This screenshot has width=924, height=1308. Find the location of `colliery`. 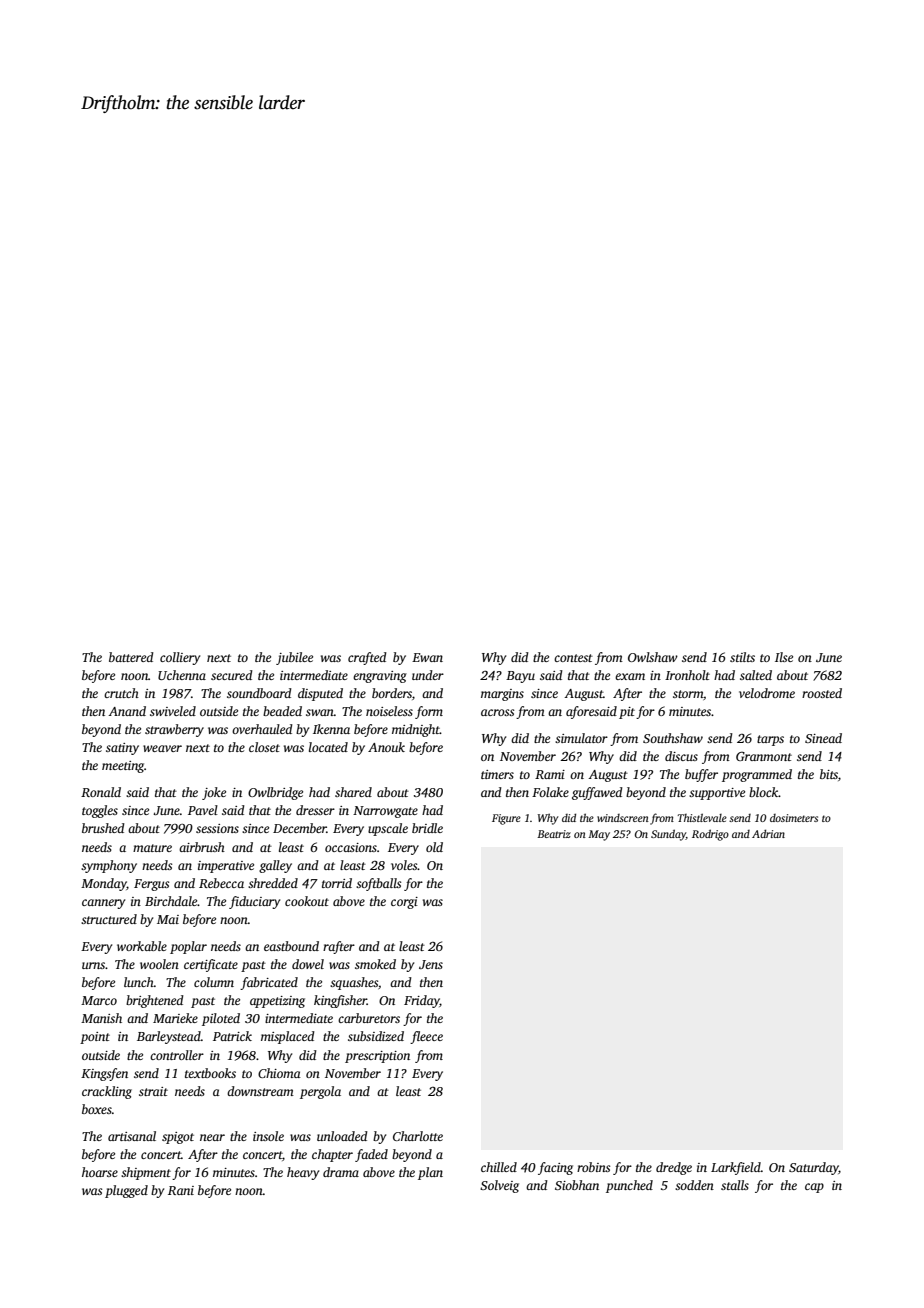

colliery is located at coordinates (180, 658).
